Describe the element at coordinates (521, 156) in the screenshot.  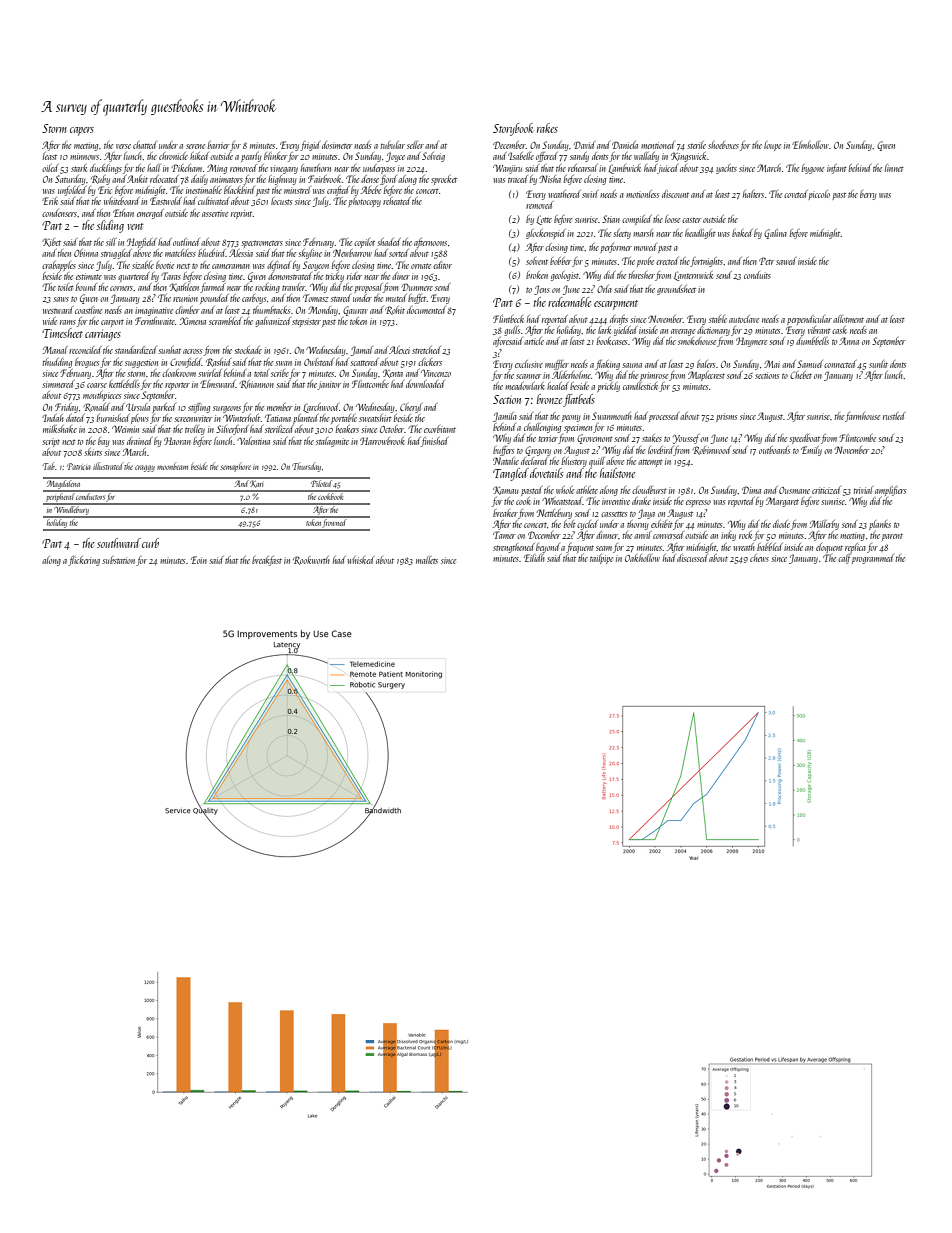
I see `Isabelle` at that location.
